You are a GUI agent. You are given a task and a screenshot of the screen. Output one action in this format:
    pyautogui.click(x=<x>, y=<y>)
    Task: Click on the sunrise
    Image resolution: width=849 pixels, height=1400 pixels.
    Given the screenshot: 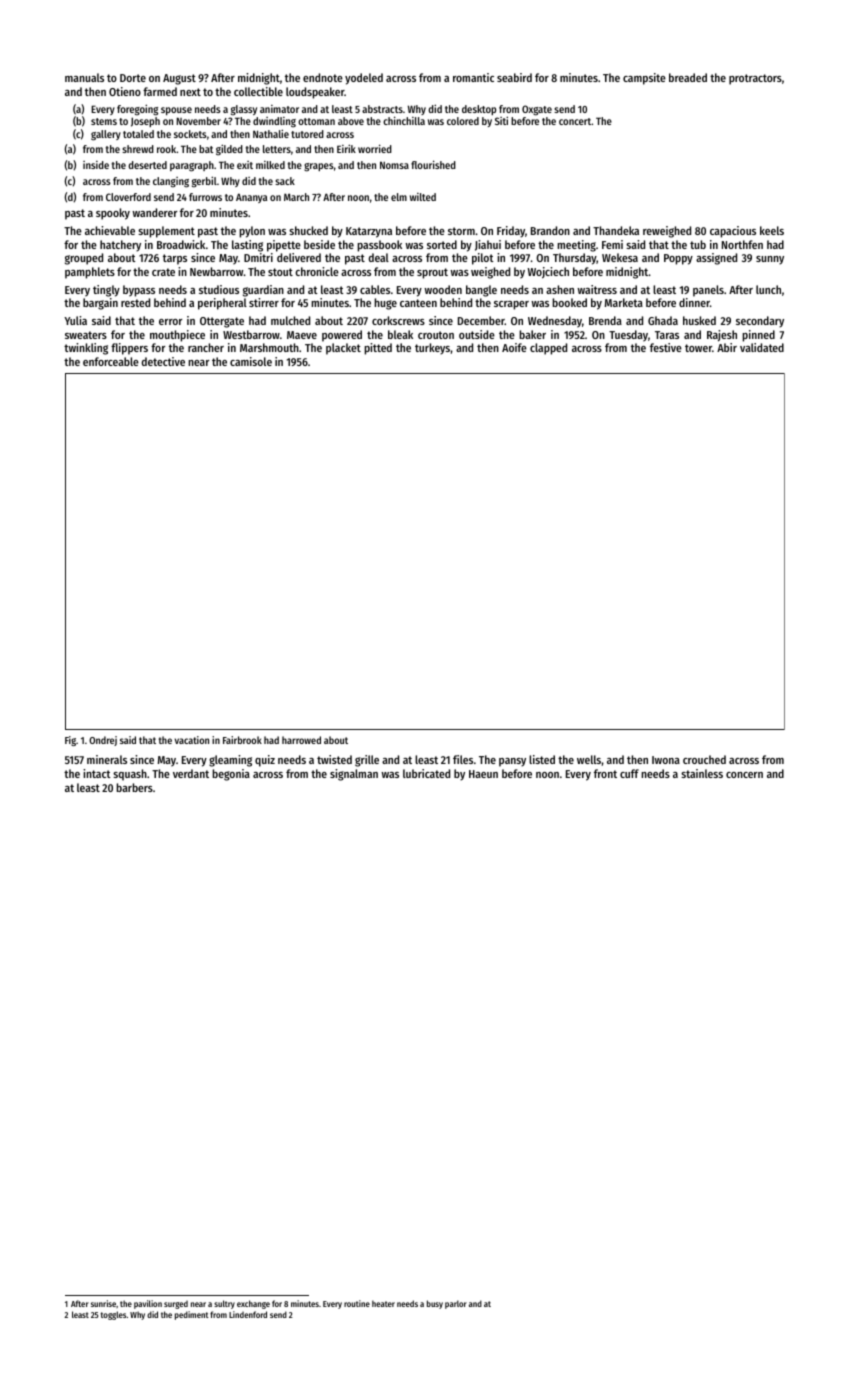 What is the action you would take?
    pyautogui.click(x=103, y=1303)
